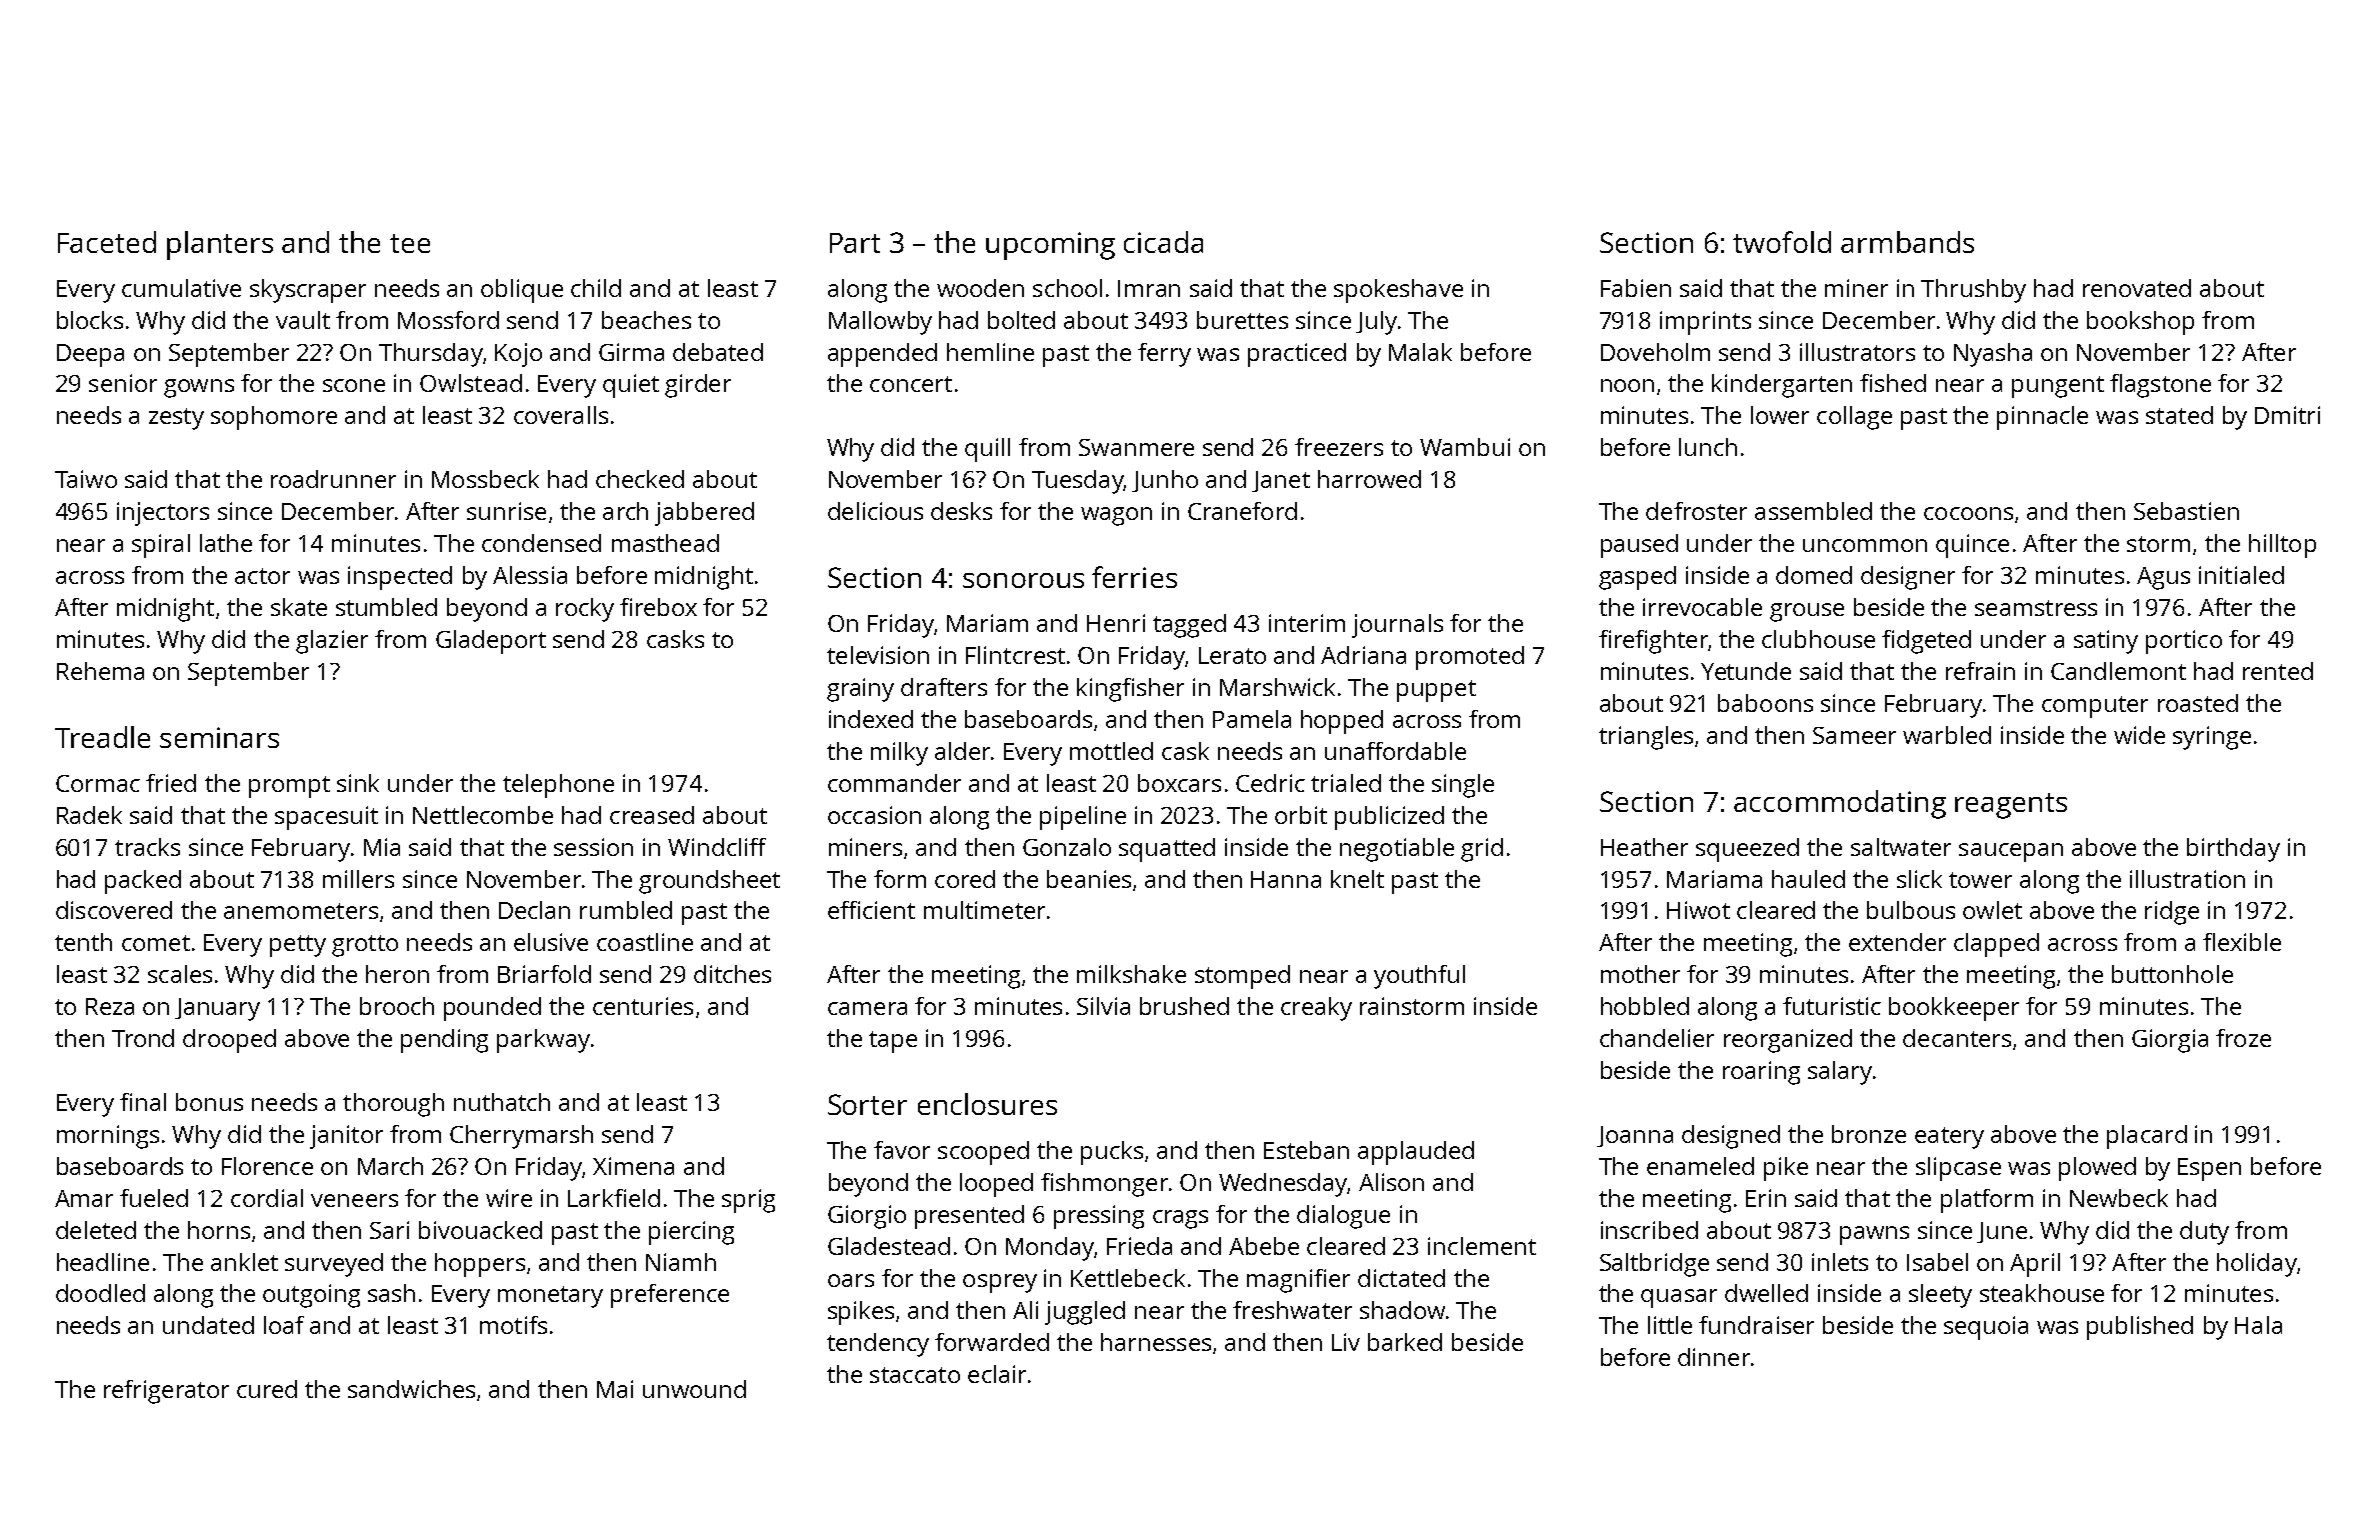 This image has height=1540, width=2380. What do you see at coordinates (2042, 418) in the image?
I see `pinnacle` at bounding box center [2042, 418].
